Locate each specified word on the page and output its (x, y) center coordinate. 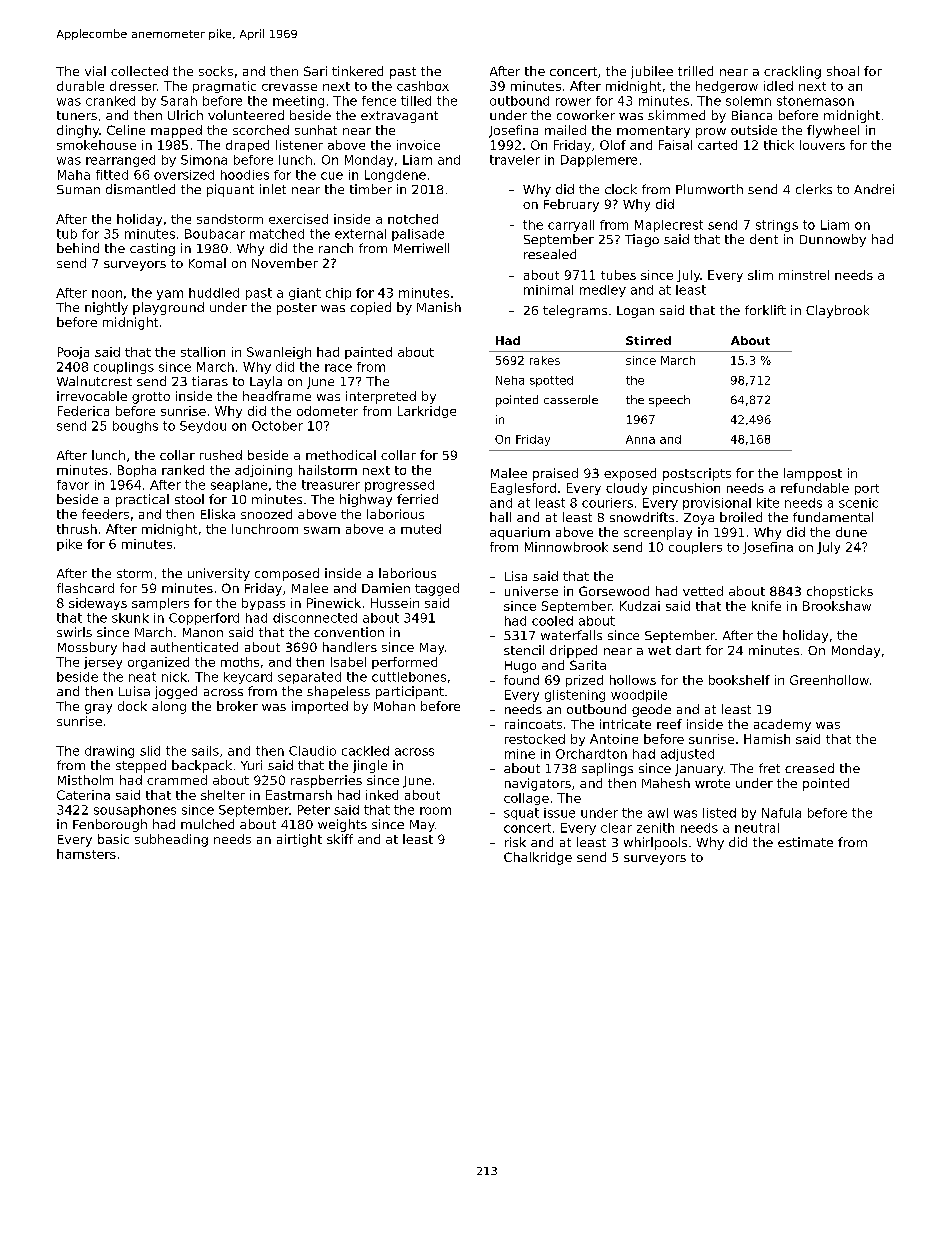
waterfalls (571, 635)
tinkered (357, 71)
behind (78, 248)
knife (766, 606)
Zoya (699, 519)
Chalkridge (538, 858)
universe (531, 591)
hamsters (86, 854)
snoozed (266, 514)
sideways (98, 604)
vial (95, 71)
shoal (843, 71)
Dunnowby (833, 240)
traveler (515, 160)
